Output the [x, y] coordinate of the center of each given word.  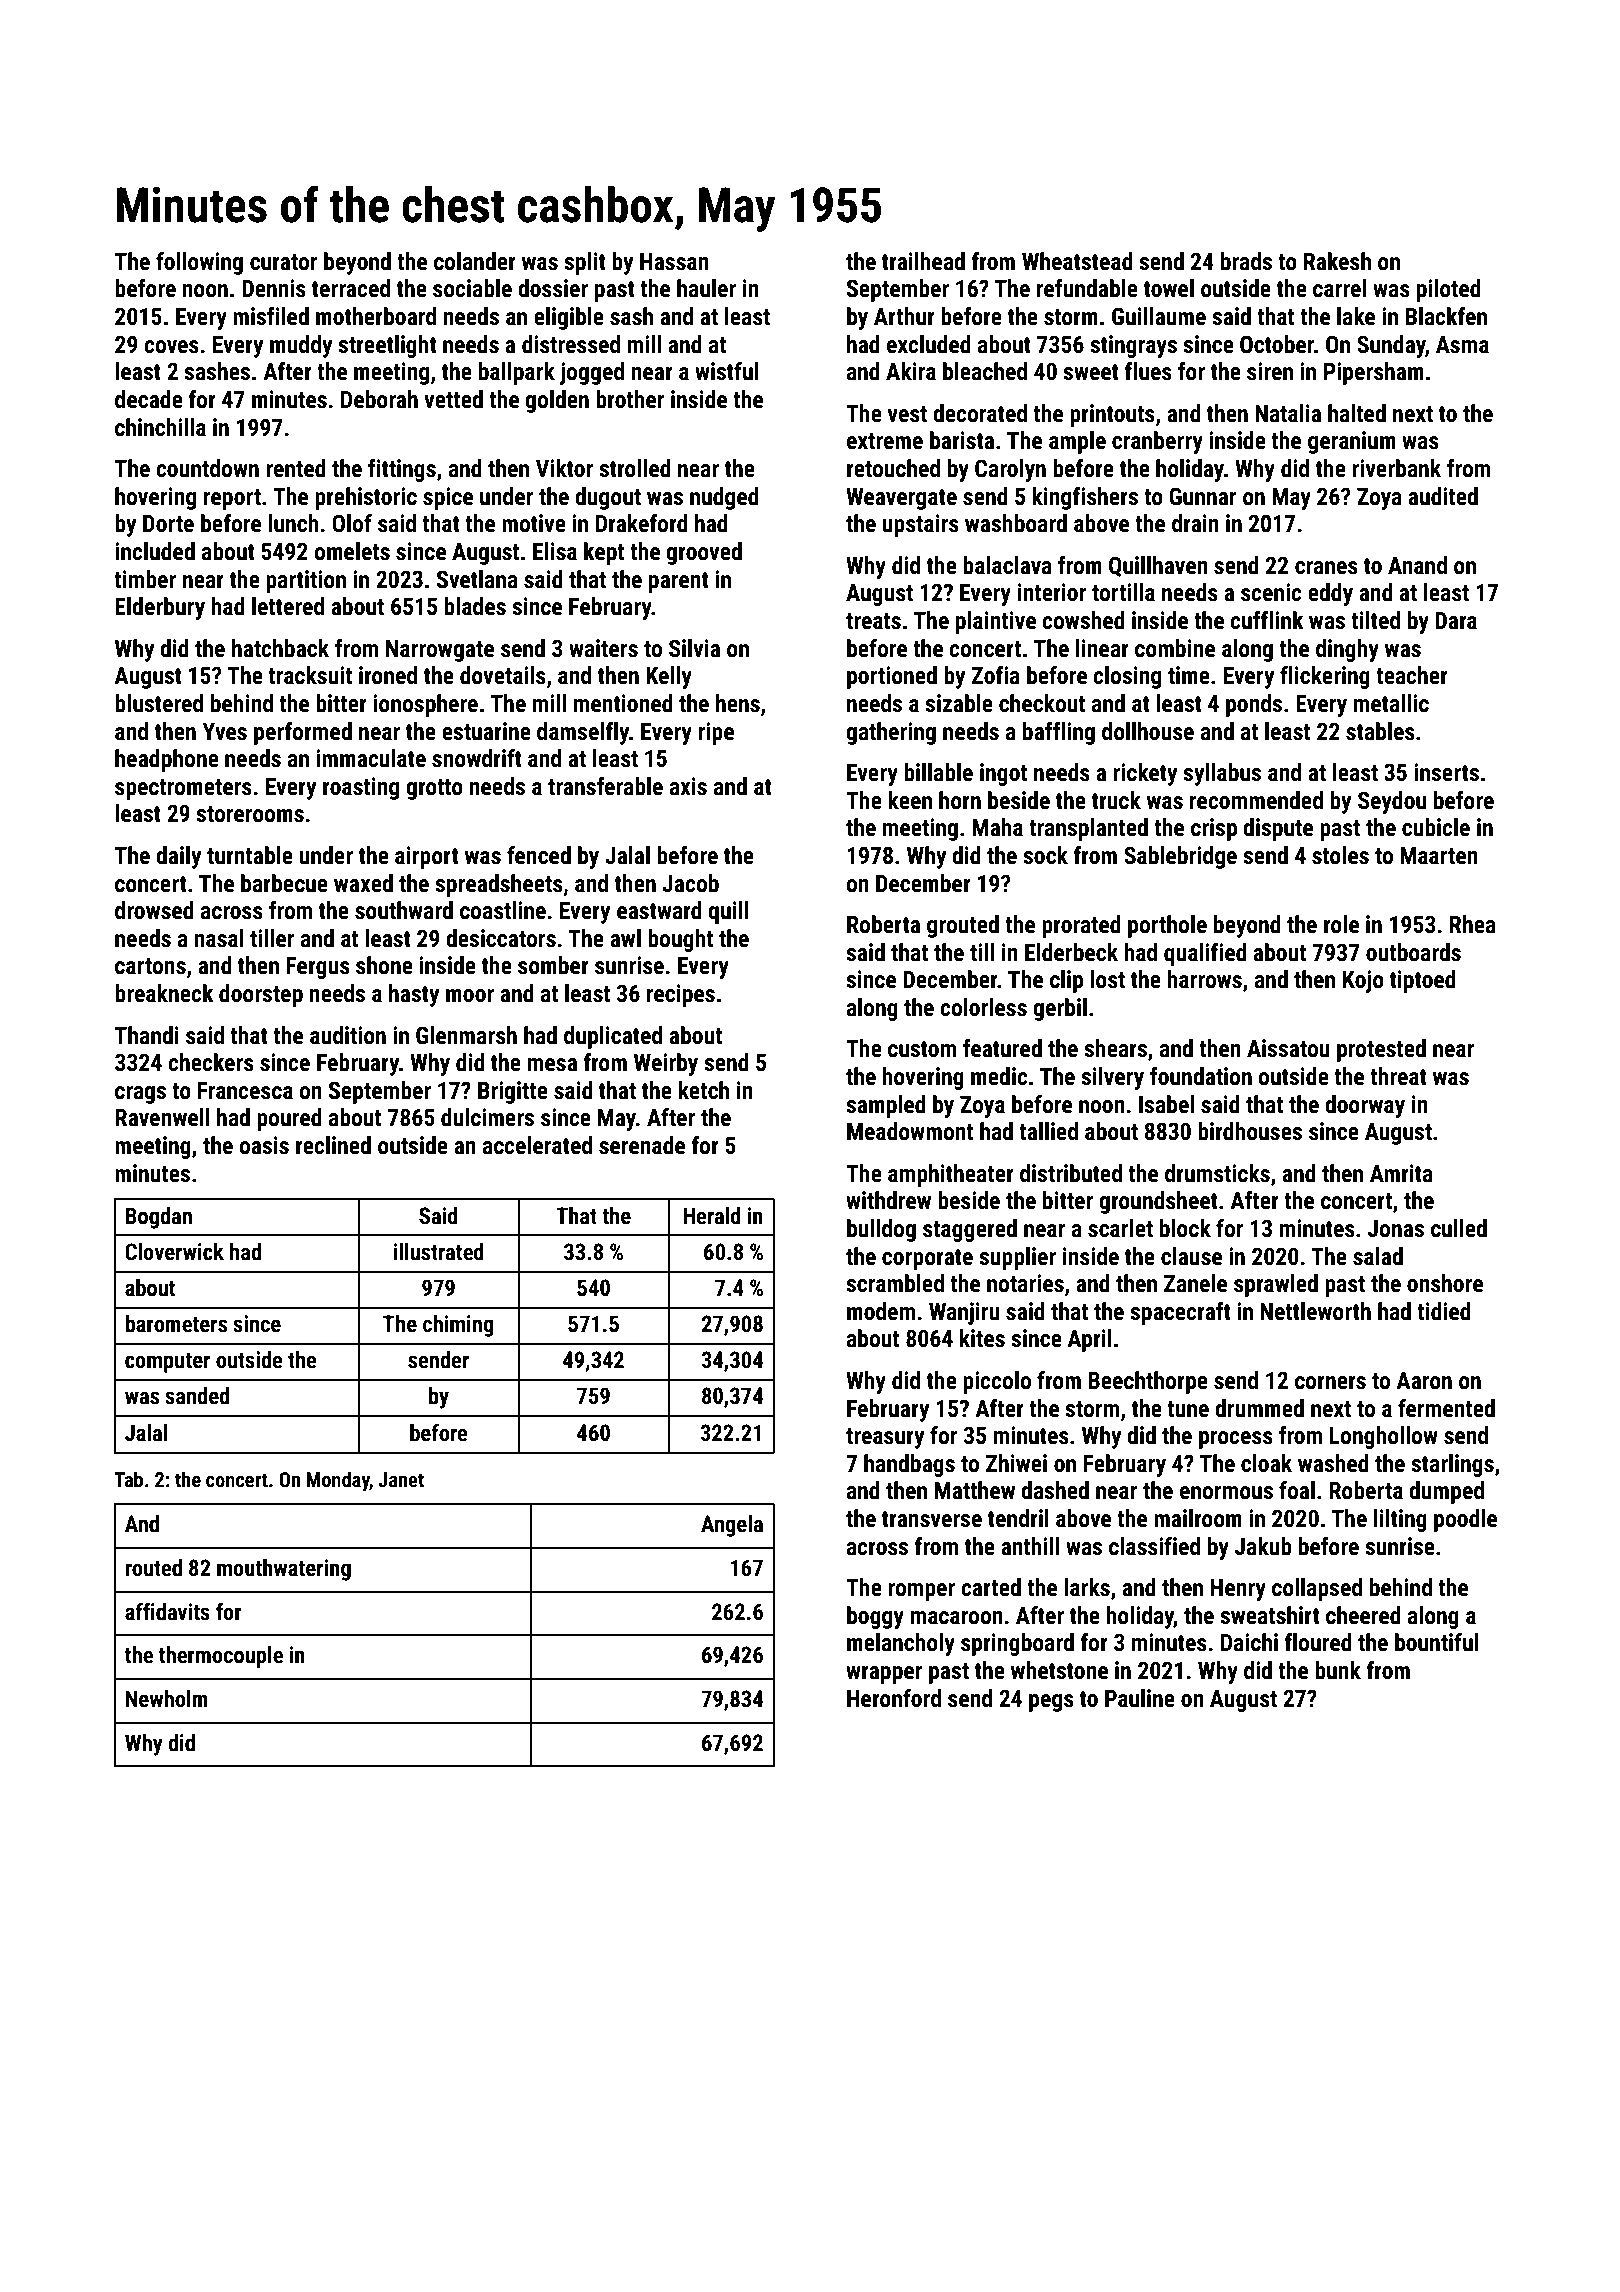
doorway [1365, 1106]
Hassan [674, 262]
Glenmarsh [466, 1035]
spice [448, 498]
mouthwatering [284, 1570]
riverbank [1396, 468]
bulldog [881, 1230]
